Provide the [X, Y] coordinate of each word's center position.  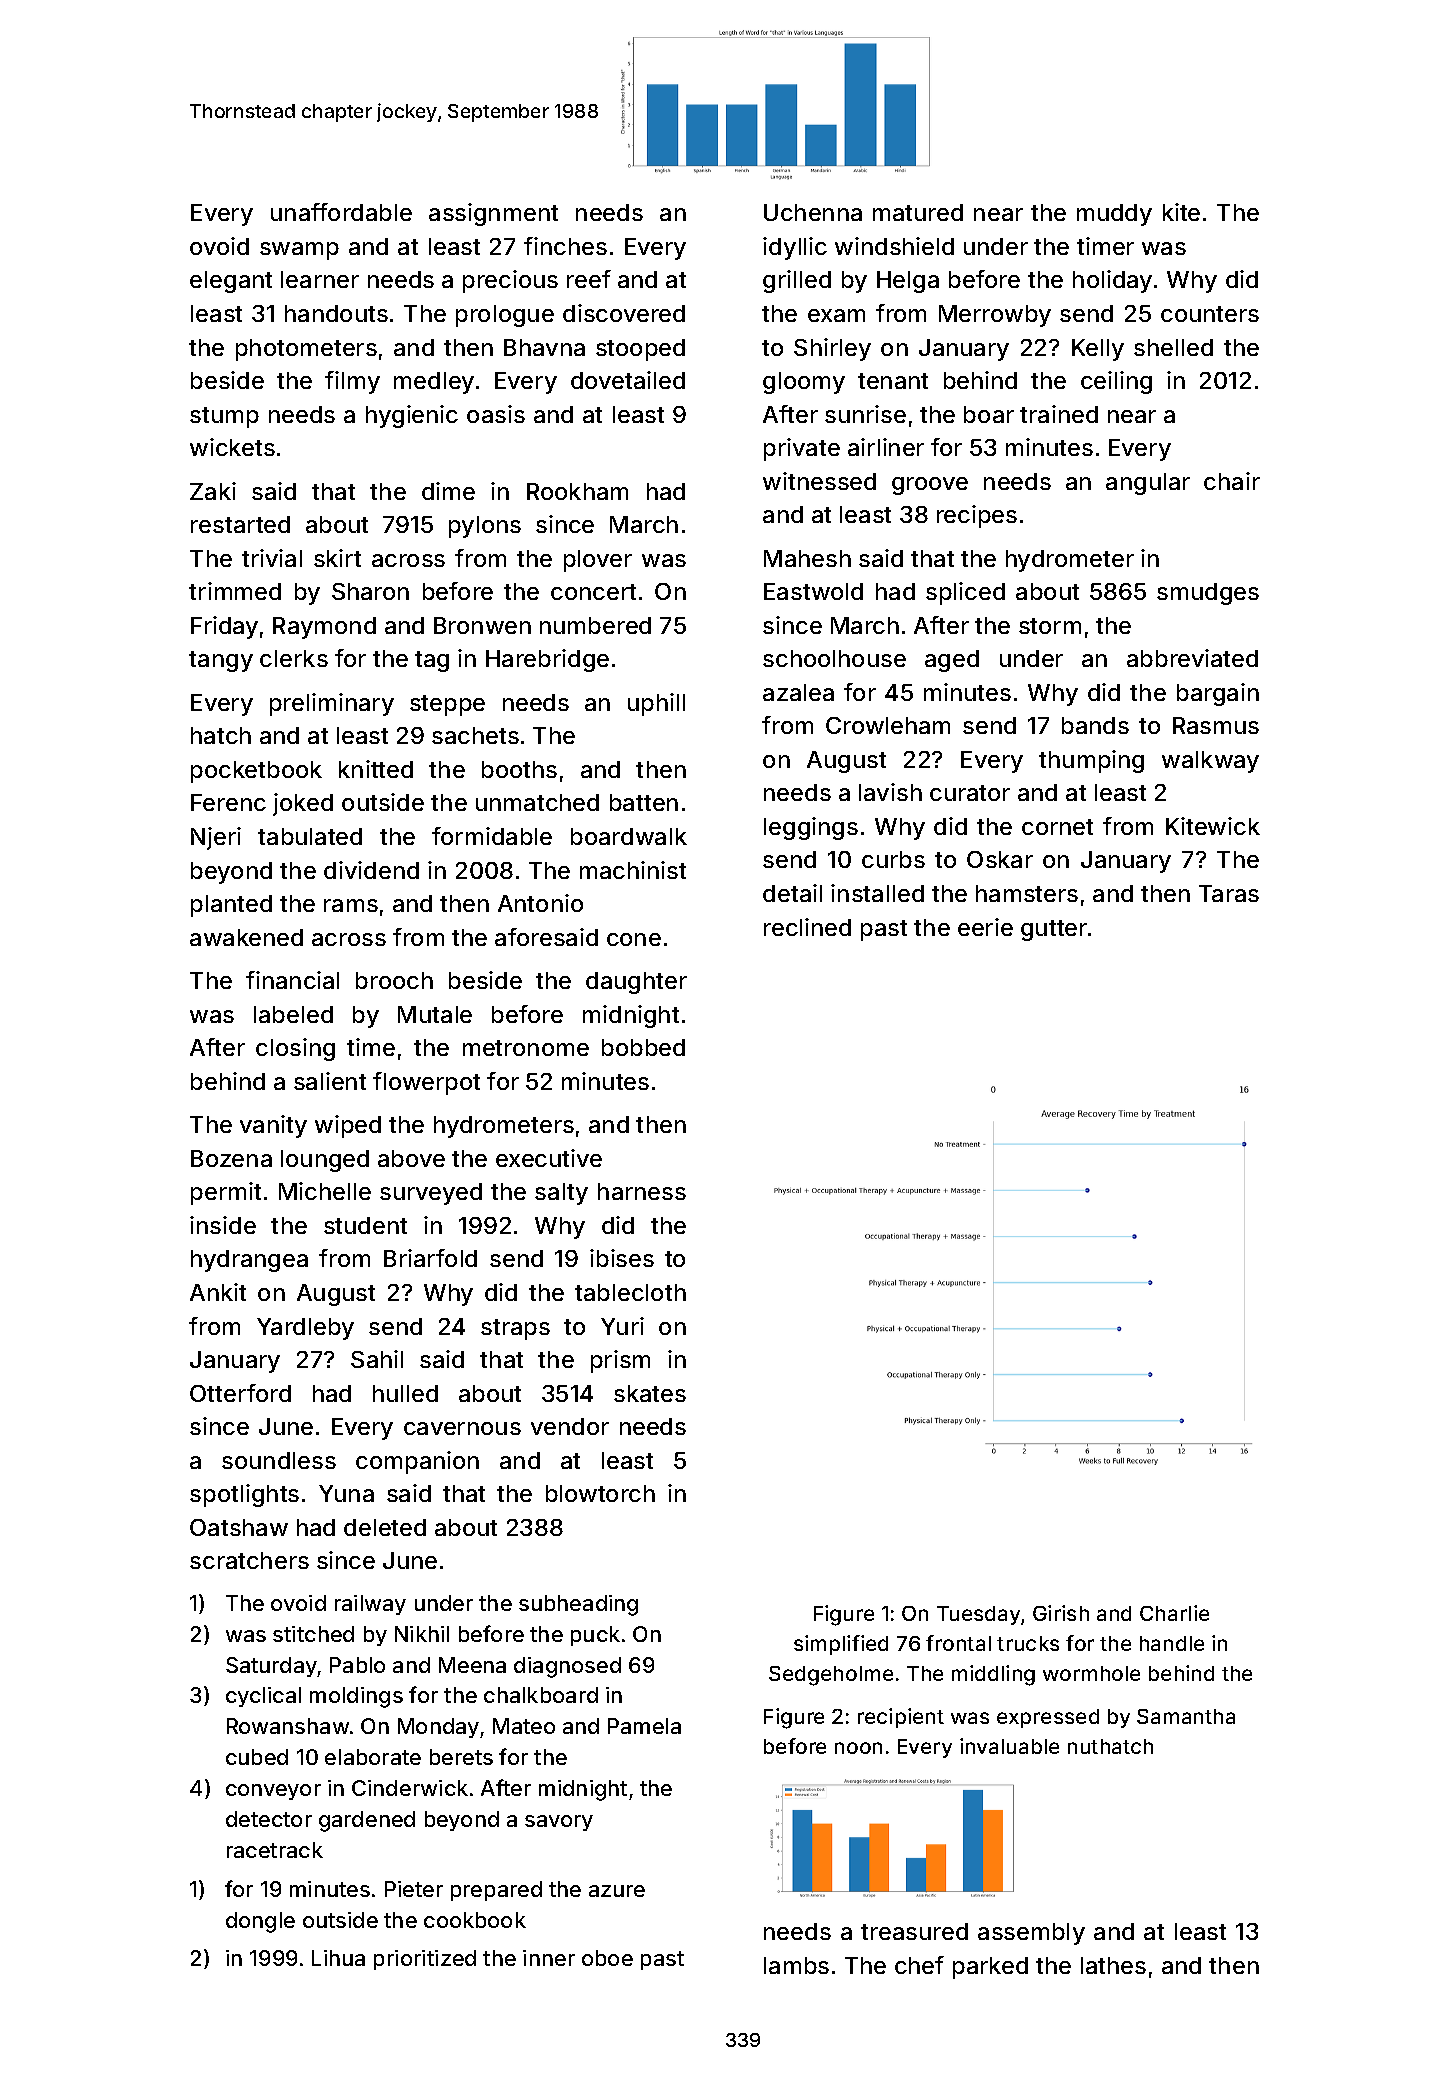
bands [1095, 725]
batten [644, 802]
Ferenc [228, 802]
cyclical [263, 1697]
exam [836, 315]
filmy [352, 382]
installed [877, 893]
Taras [1229, 893]
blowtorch [600, 1493]
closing [295, 1049]
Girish [1061, 1613]
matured [918, 212]
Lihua [338, 1958]
